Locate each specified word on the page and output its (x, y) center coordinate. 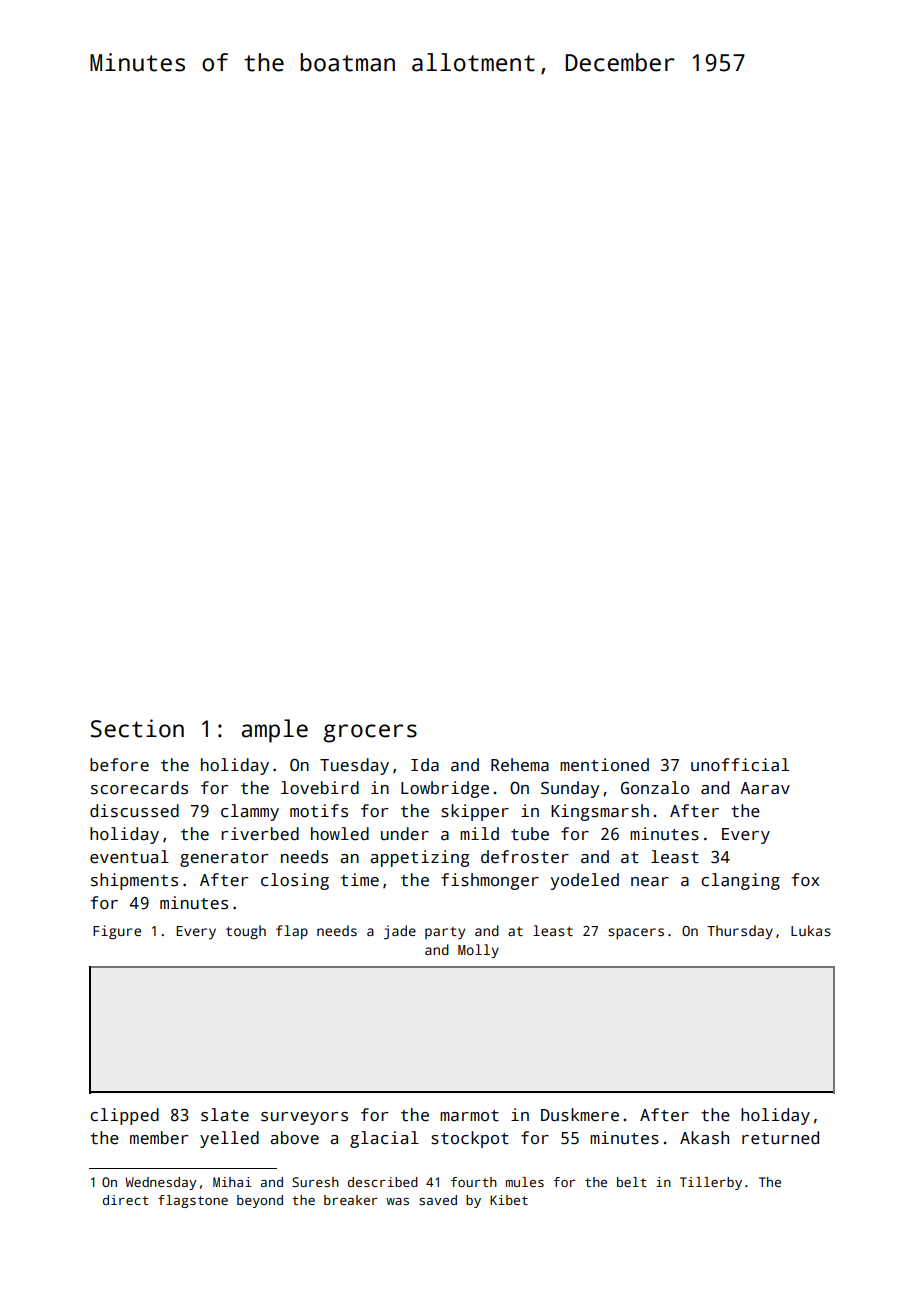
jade (400, 932)
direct (126, 1200)
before (119, 765)
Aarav (765, 788)
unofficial (740, 765)
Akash (704, 1138)
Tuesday (354, 766)
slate (225, 1115)
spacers (636, 933)
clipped (124, 1116)
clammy (250, 812)
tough (246, 932)
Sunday (570, 789)
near (650, 882)
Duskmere (580, 1115)
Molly (478, 951)
